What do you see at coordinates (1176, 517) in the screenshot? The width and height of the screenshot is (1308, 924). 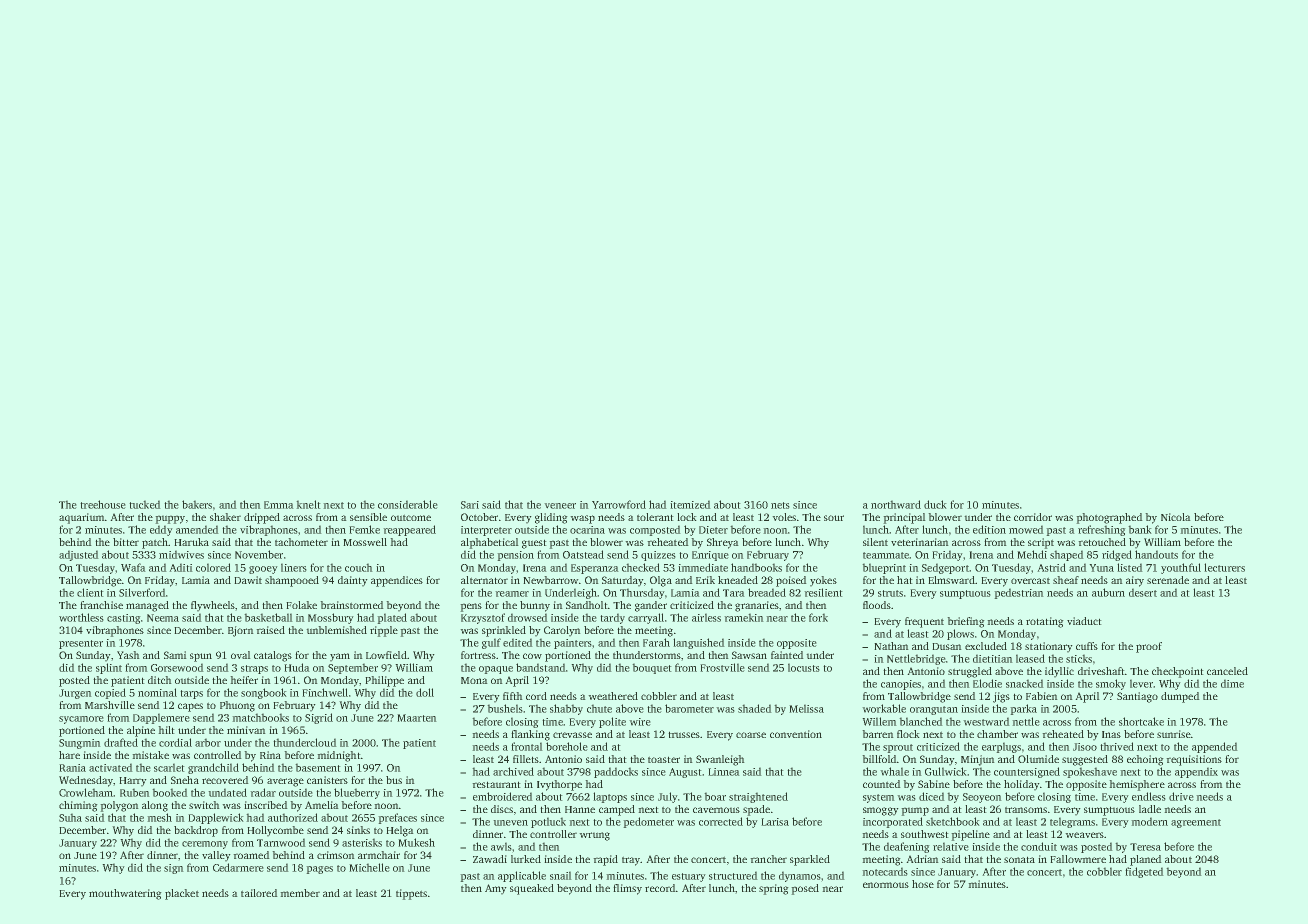 I see `Nicola` at bounding box center [1176, 517].
